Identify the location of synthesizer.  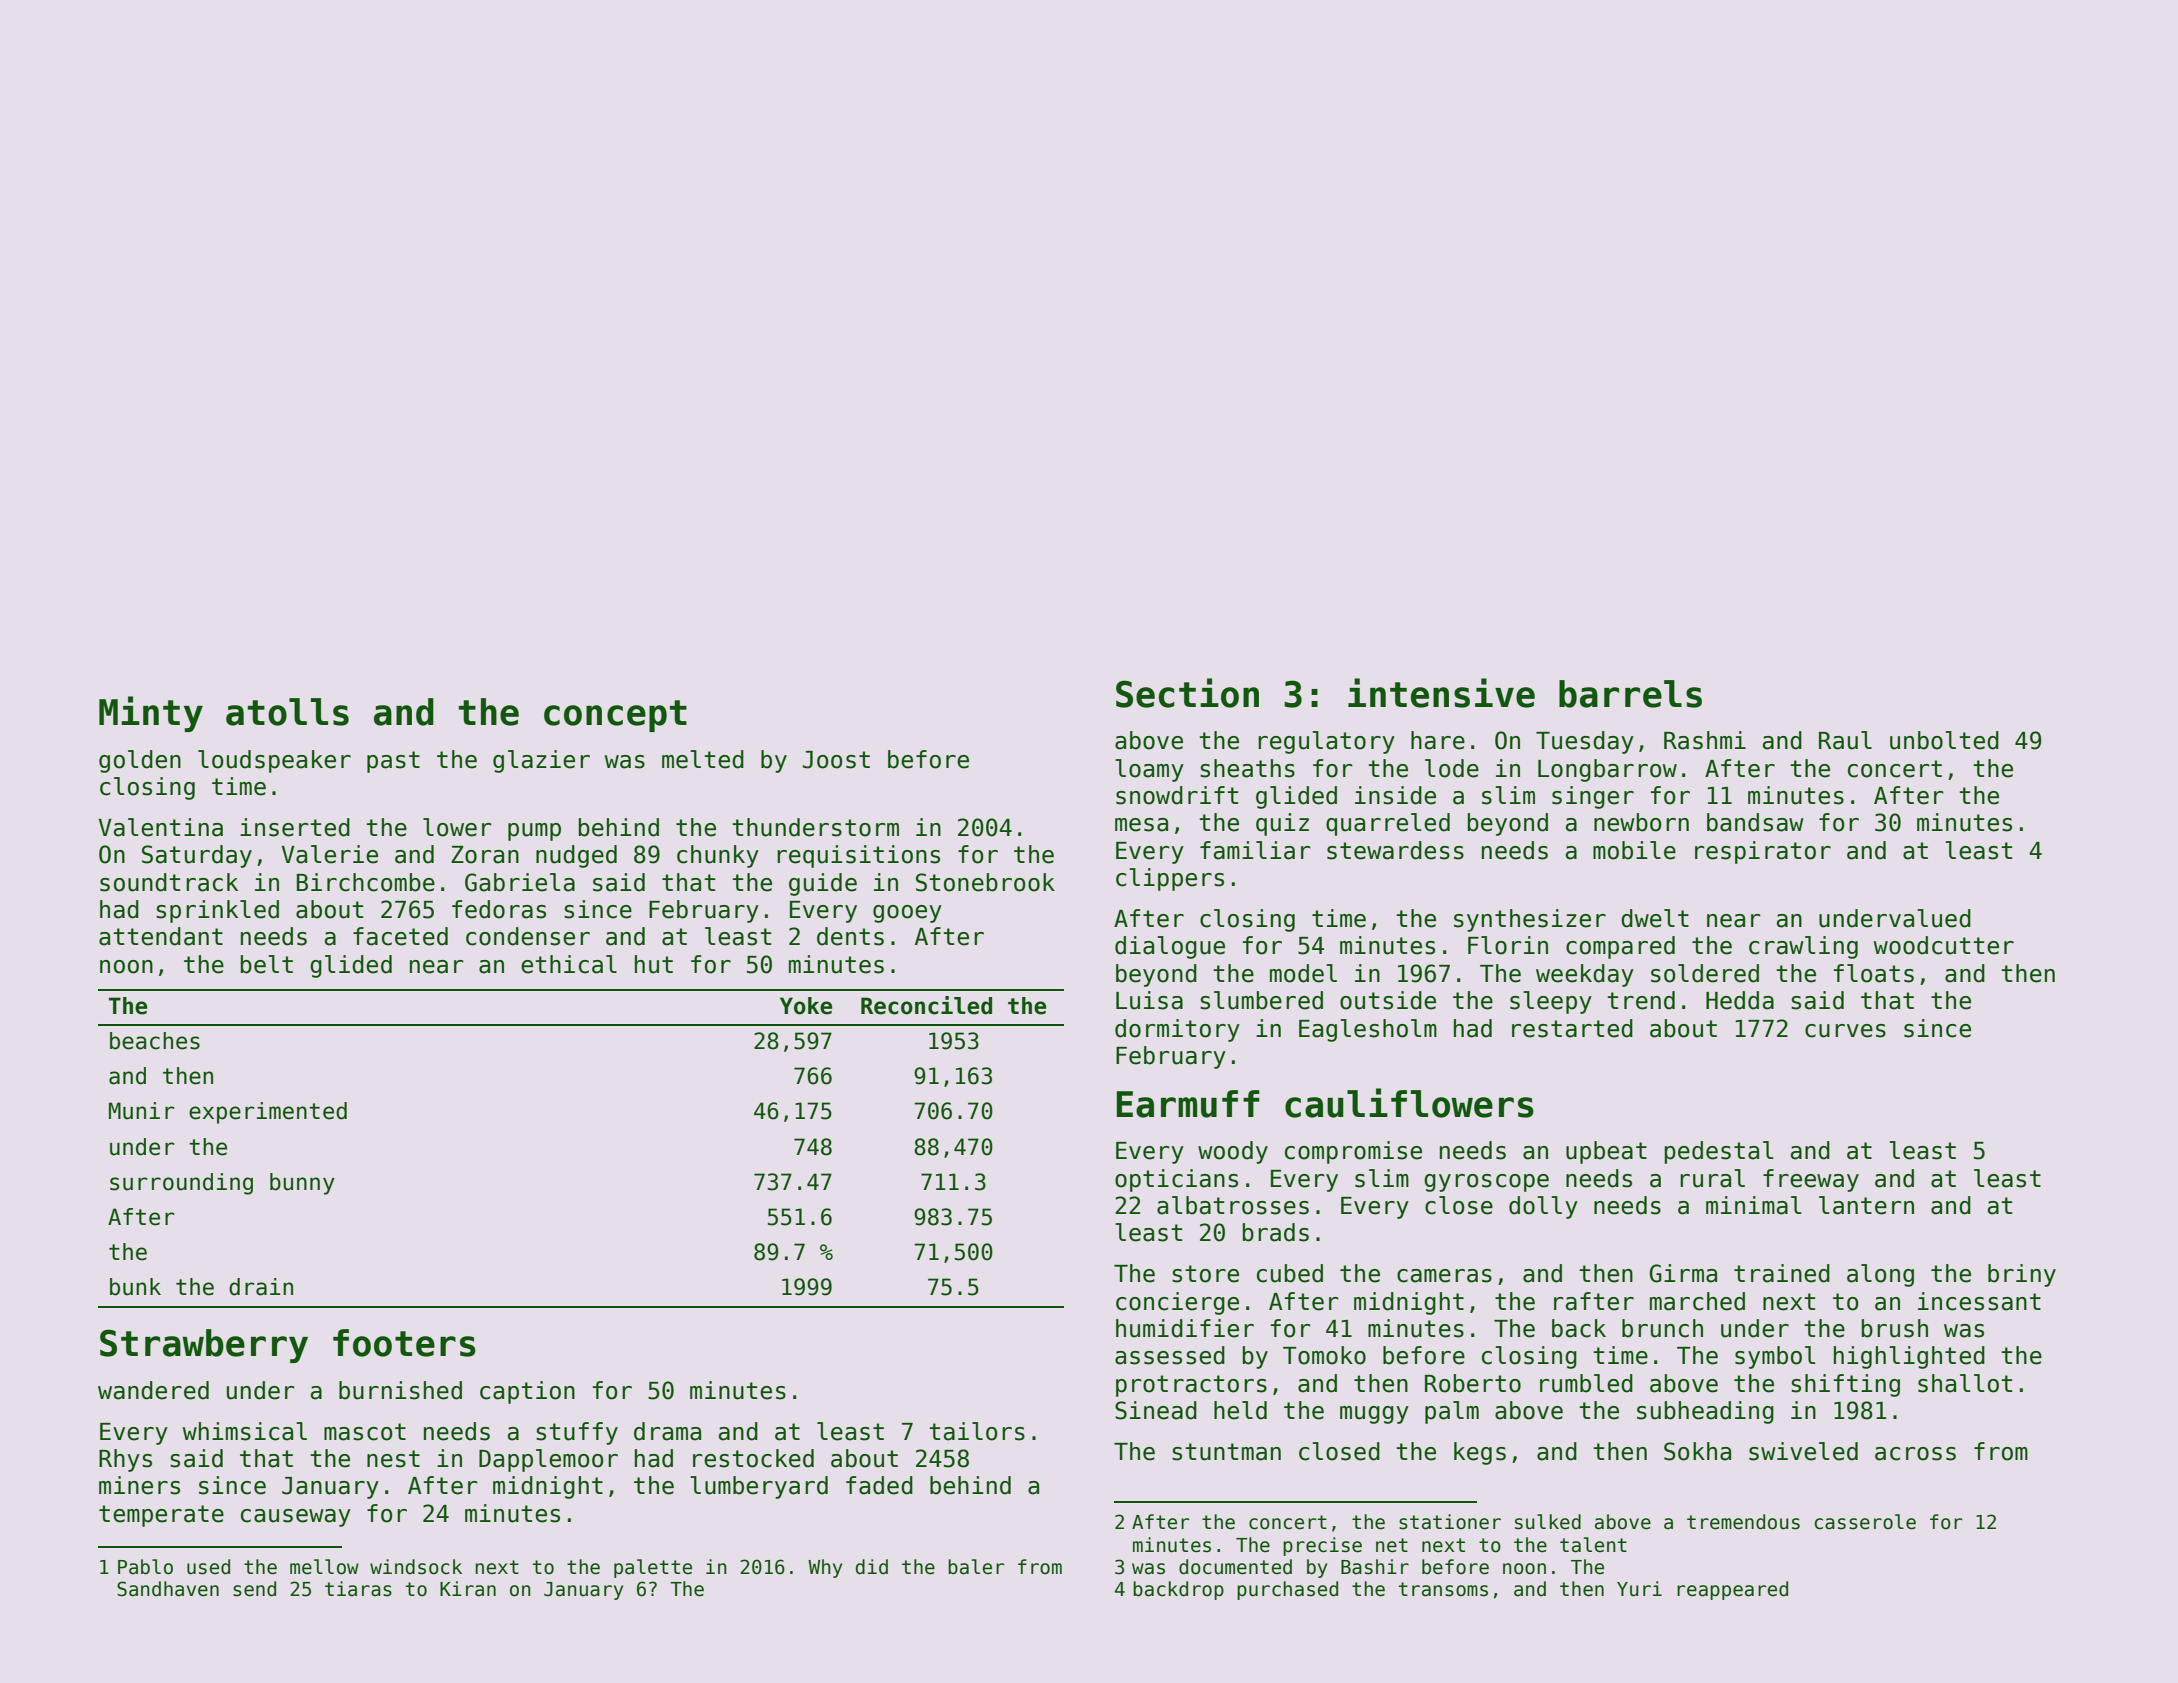
(1530, 920).
